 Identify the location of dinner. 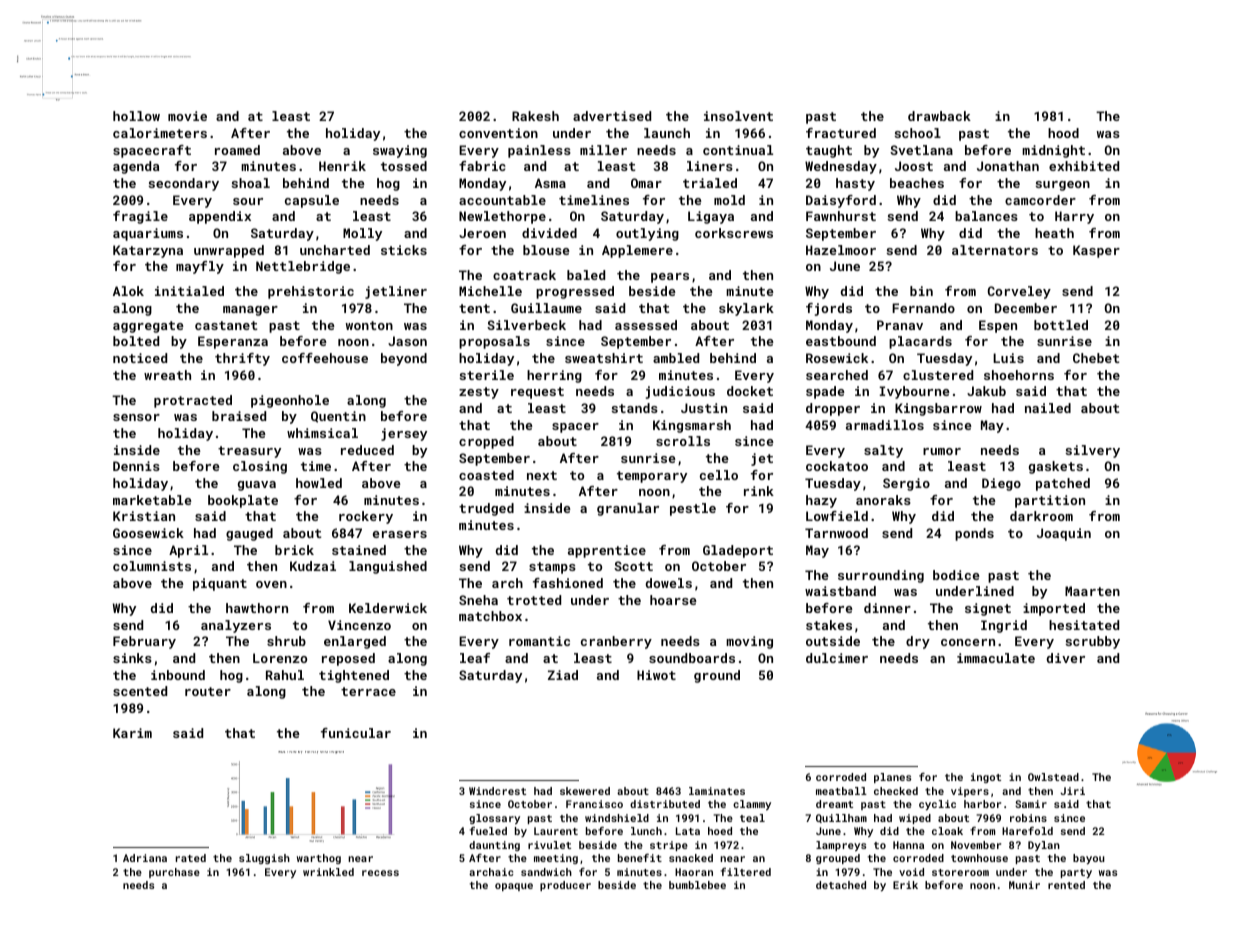
(887, 608).
